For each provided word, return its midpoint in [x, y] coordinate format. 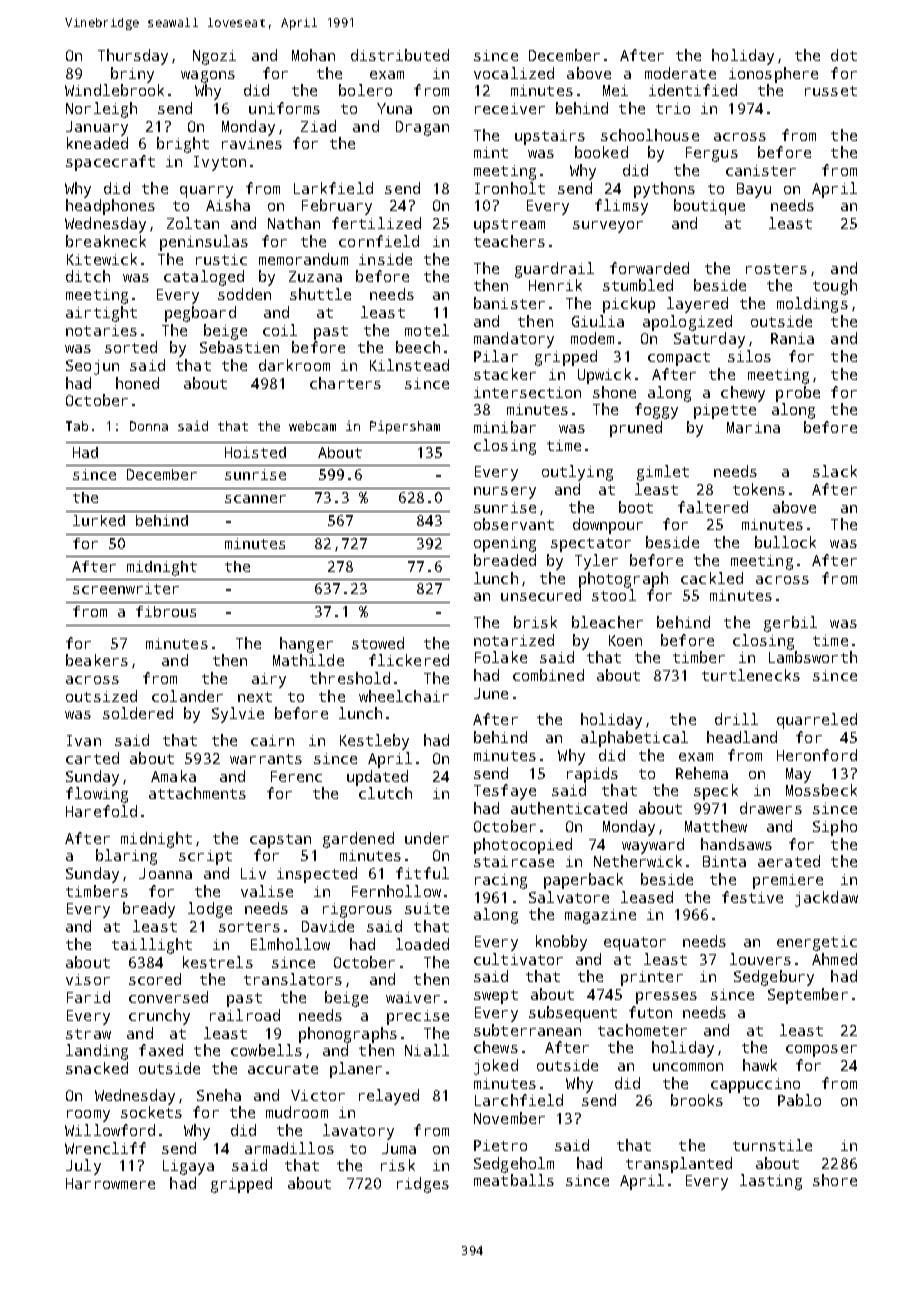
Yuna [394, 108]
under [427, 838]
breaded [505, 560]
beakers [97, 660]
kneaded [97, 143]
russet [831, 91]
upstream [509, 226]
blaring [126, 857]
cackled [712, 578]
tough [835, 287]
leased [647, 897]
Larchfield [519, 1100]
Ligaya [188, 1167]
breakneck [106, 241]
